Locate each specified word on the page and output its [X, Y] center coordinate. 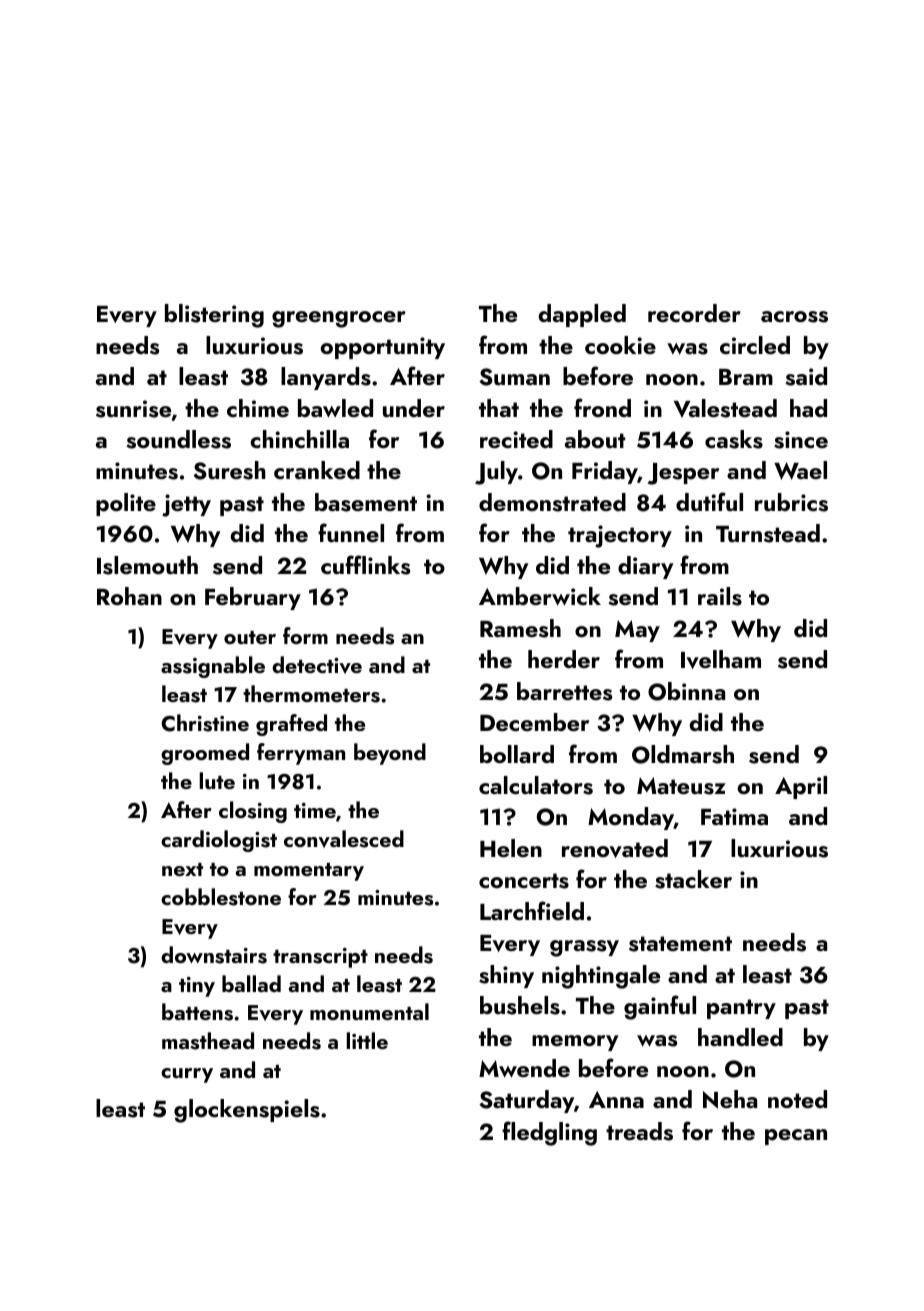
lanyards [326, 378]
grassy [584, 948]
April [801, 787]
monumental [369, 1011]
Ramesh [520, 628]
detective [317, 665]
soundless [178, 439]
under [414, 408]
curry [187, 1075]
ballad [251, 983]
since [801, 440]
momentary [309, 872]
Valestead [725, 408]
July [496, 473]
